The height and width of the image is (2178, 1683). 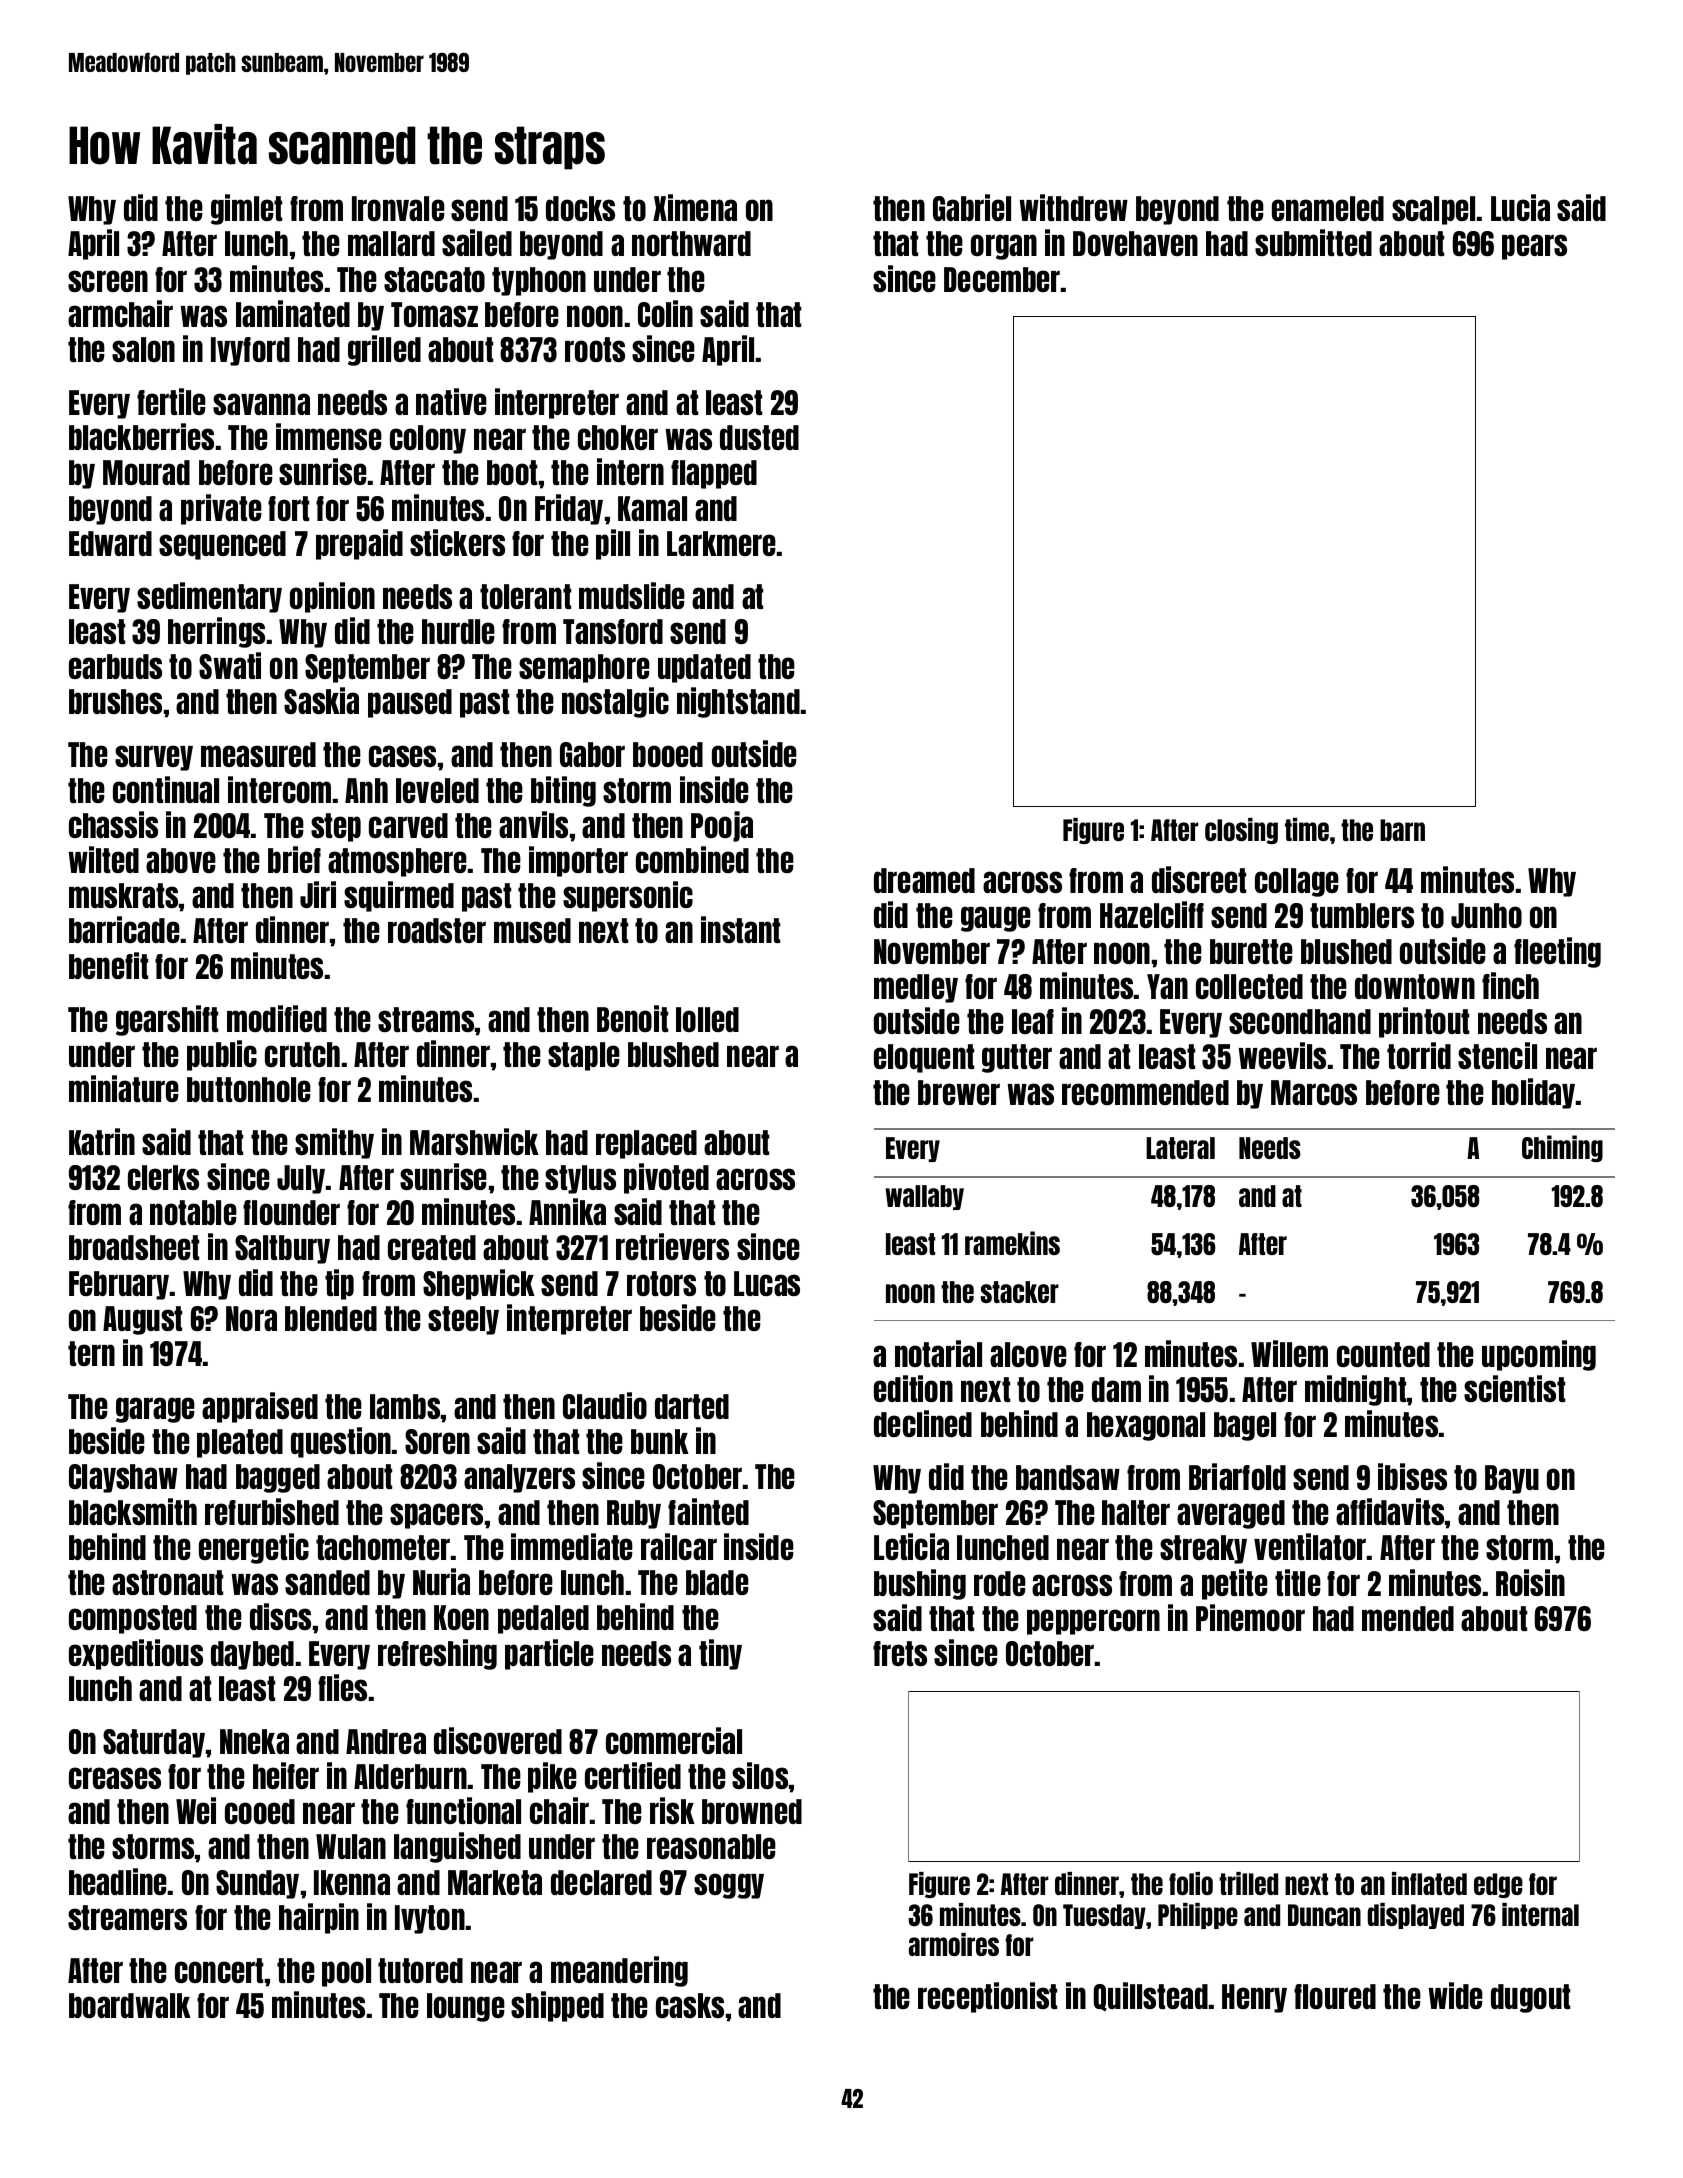 I want to click on Swati, so click(x=230, y=665).
